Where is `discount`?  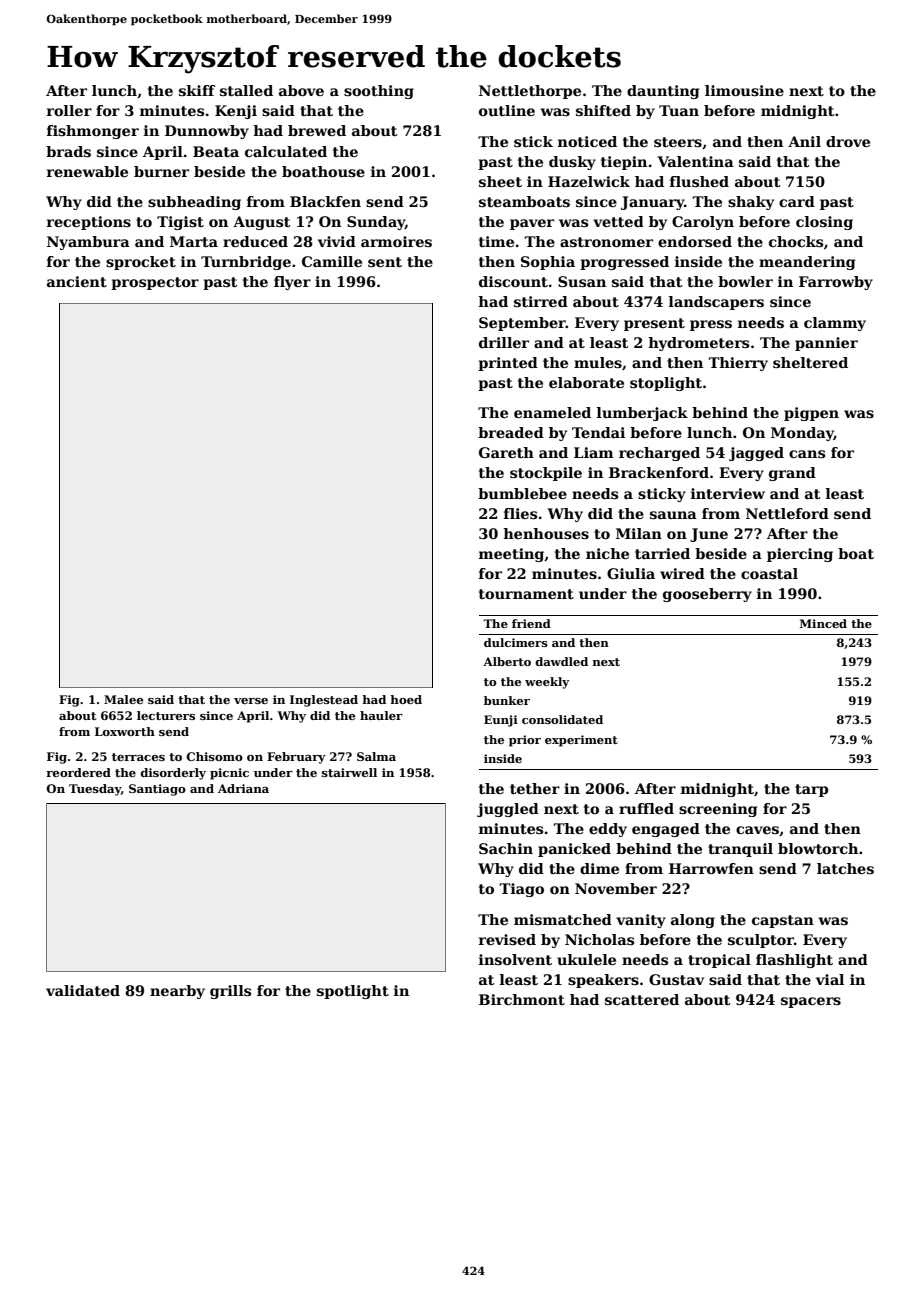
discount is located at coordinates (513, 281).
